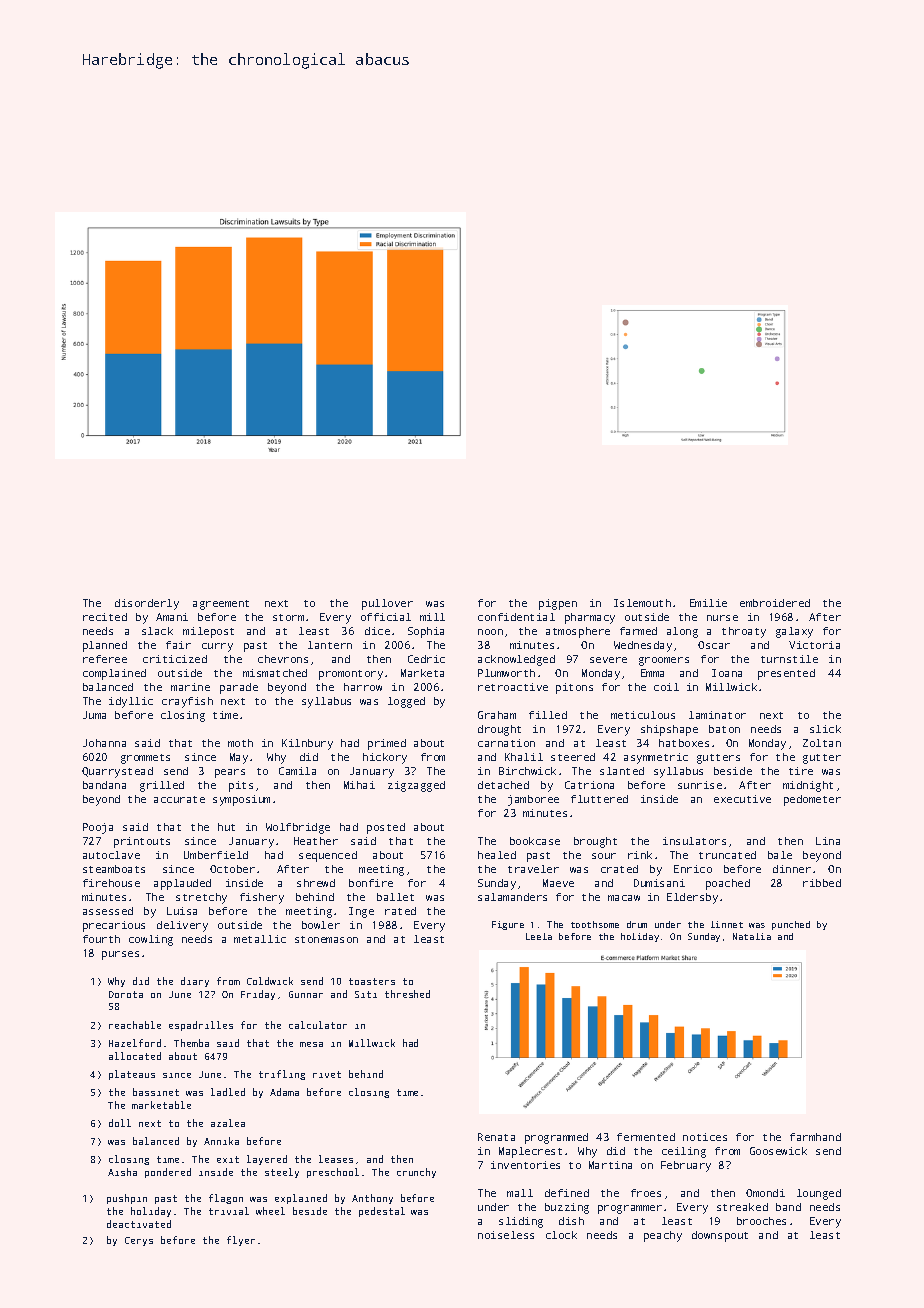 The height and width of the image is (1308, 924). Describe the element at coordinates (386, 617) in the image. I see `official` at that location.
